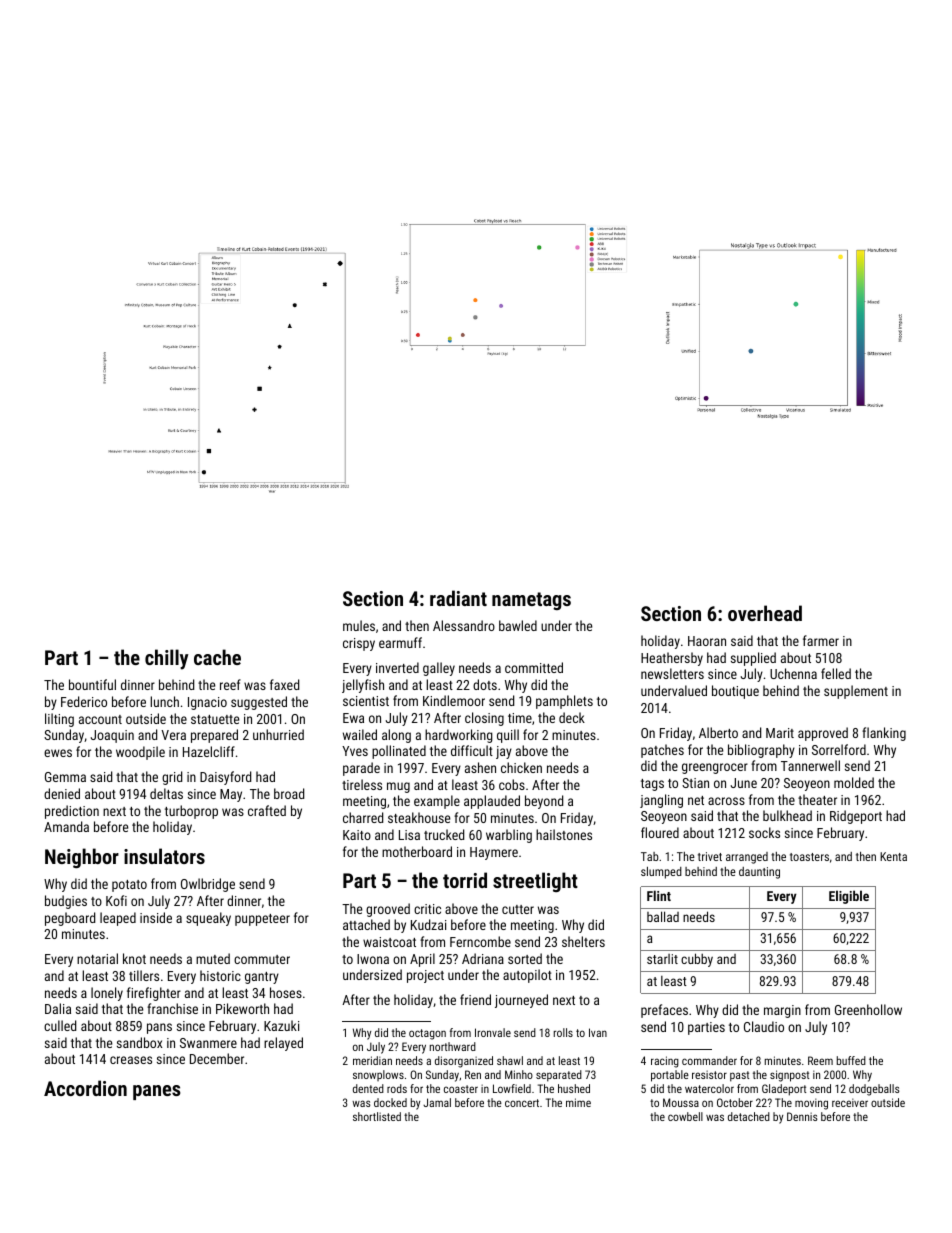  I want to click on lunch, so click(164, 701).
